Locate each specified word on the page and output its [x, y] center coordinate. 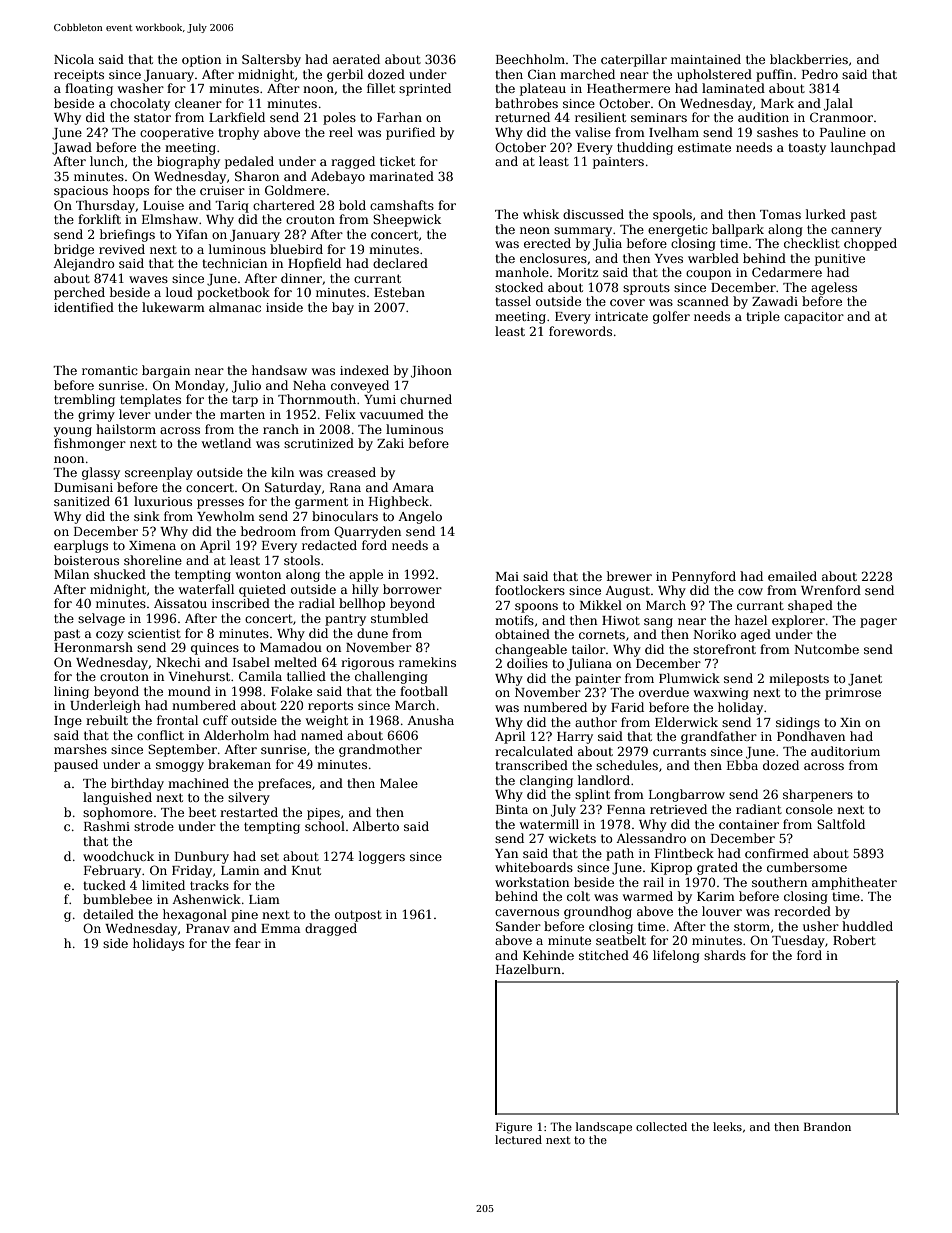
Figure [514, 1128]
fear [248, 943]
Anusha [430, 720]
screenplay [159, 473]
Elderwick [686, 722]
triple [763, 317]
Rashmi [107, 826]
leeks [727, 1126]
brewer [629, 576]
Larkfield [237, 117]
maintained [706, 59]
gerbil [345, 75]
